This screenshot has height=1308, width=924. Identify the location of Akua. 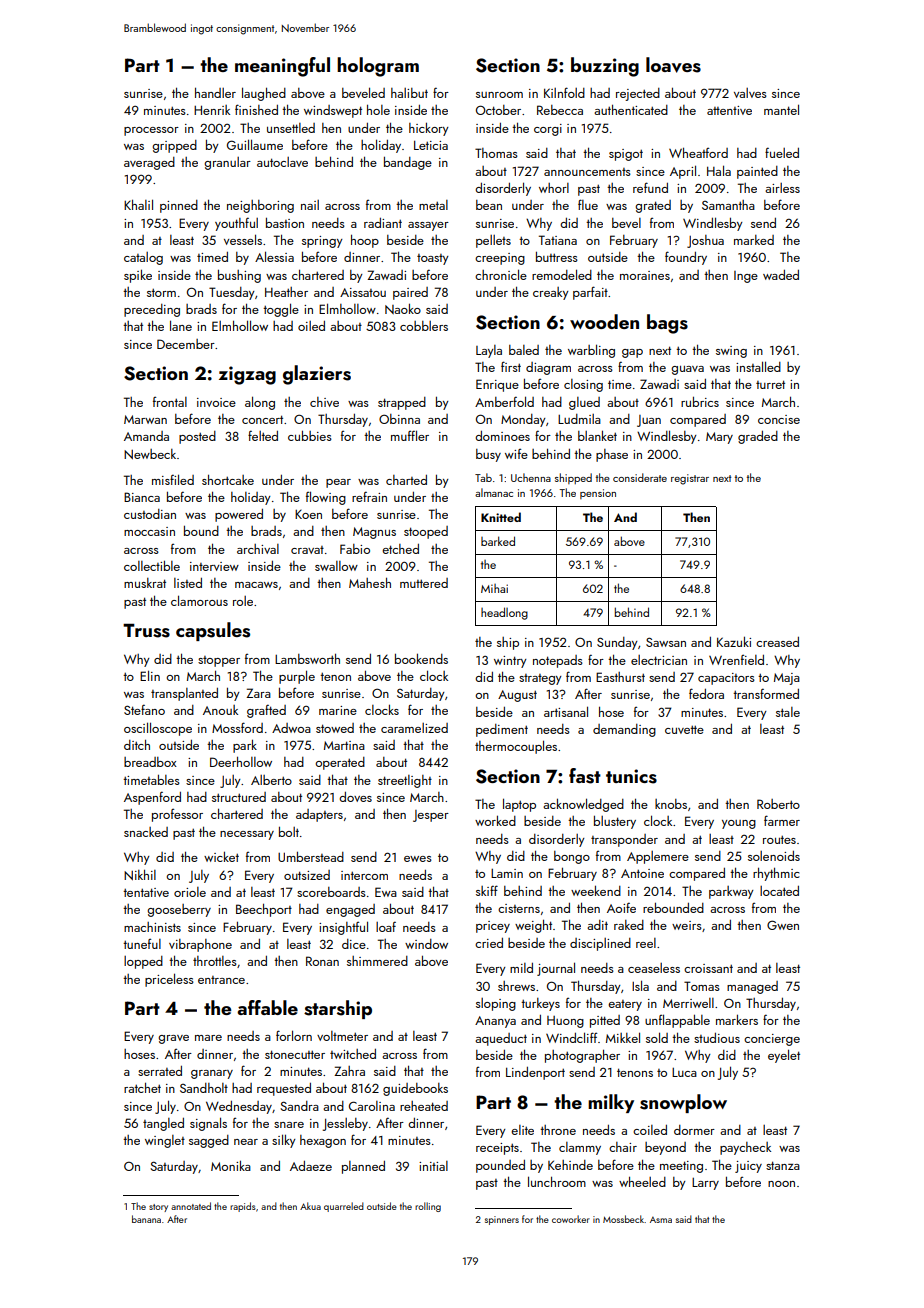
(310, 1206).
